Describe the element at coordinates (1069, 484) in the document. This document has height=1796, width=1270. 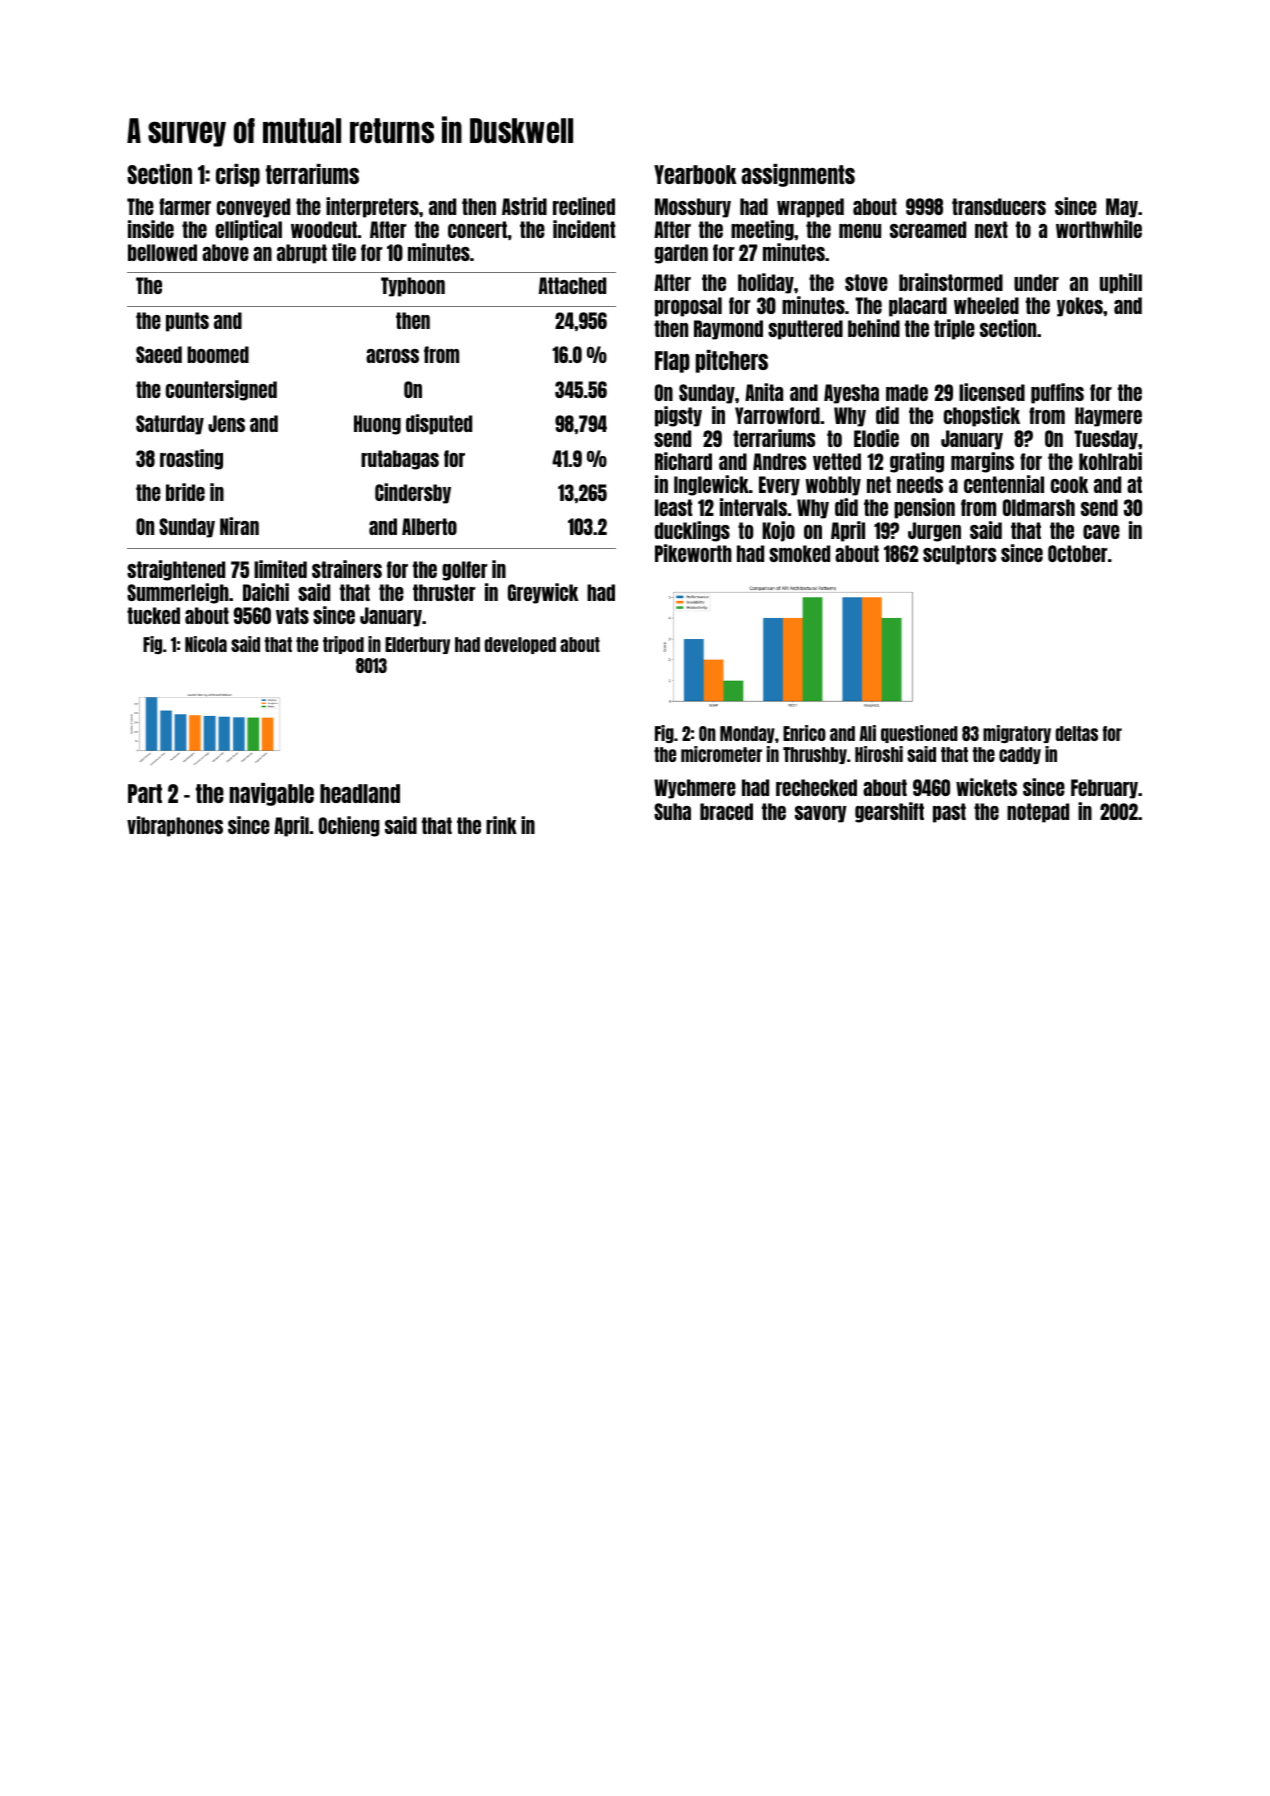
I see `cook` at that location.
